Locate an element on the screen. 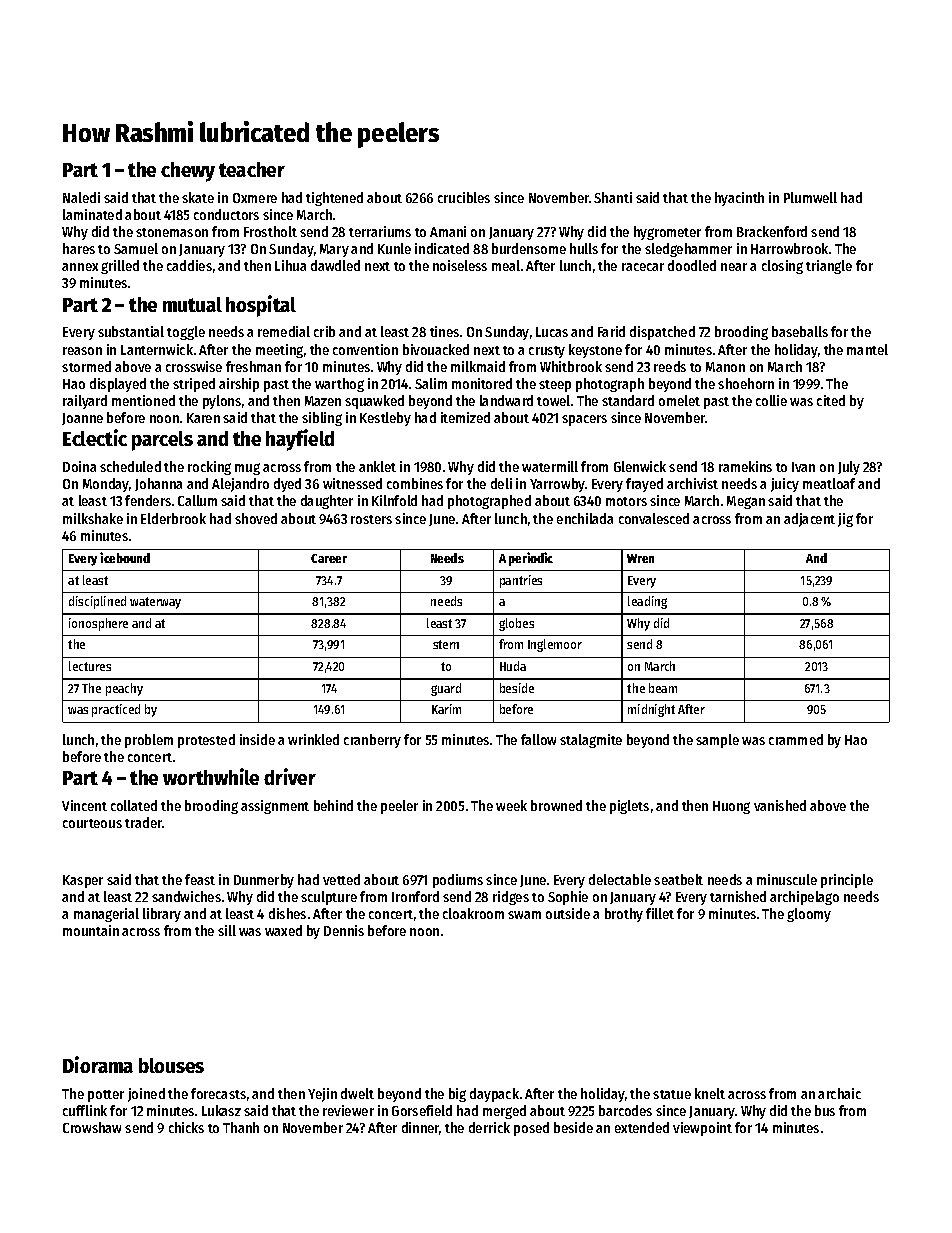 The width and height of the screenshot is (952, 1233). Crowshaw is located at coordinates (92, 1127).
